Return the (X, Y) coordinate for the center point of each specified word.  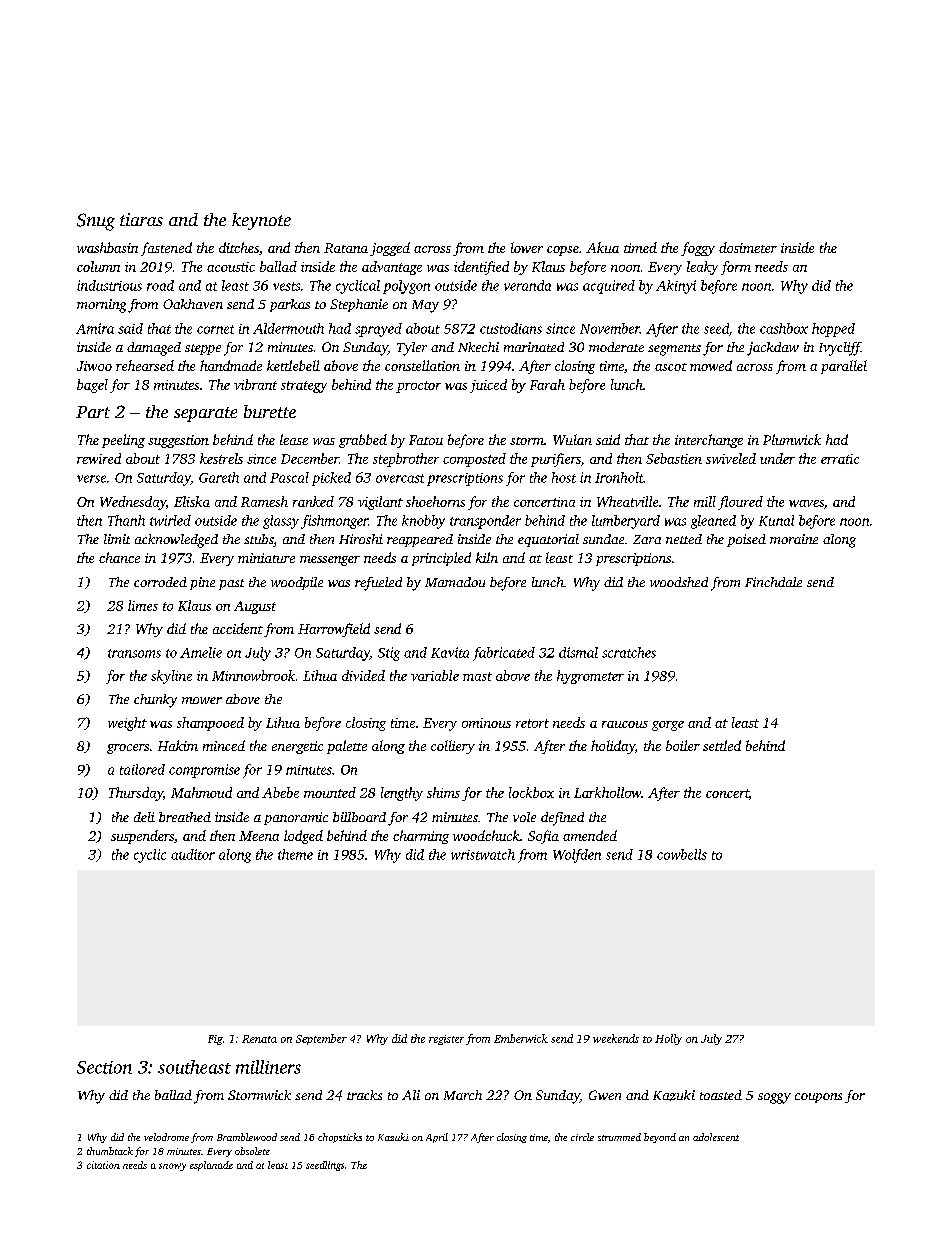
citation (103, 1165)
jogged (390, 249)
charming (421, 837)
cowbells (682, 854)
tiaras (141, 219)
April (437, 1138)
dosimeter (748, 247)
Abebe (280, 792)
